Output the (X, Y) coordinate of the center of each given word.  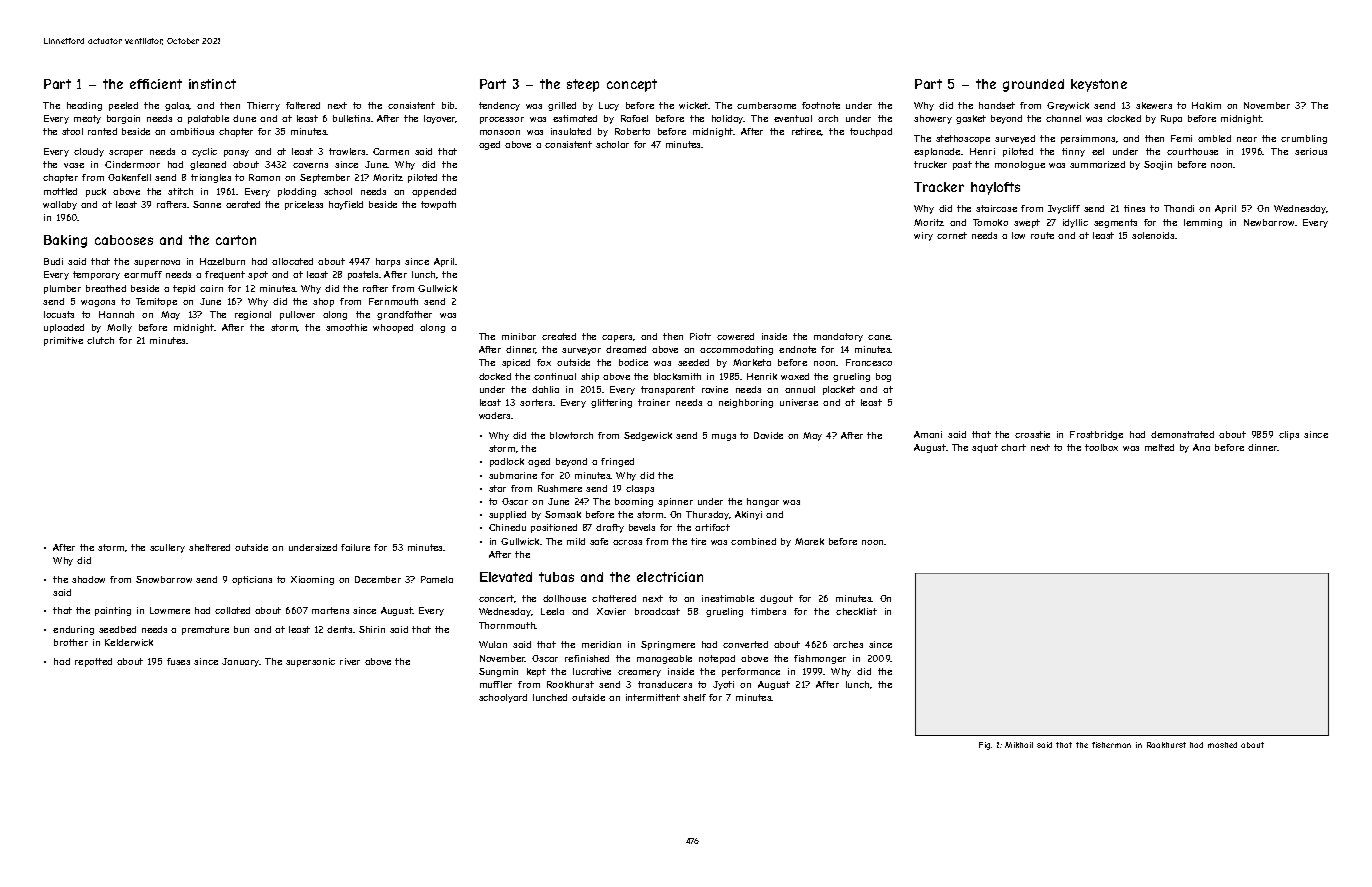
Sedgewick (648, 436)
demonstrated (1182, 434)
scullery (167, 548)
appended (434, 192)
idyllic (1075, 223)
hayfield (346, 205)
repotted (93, 662)
